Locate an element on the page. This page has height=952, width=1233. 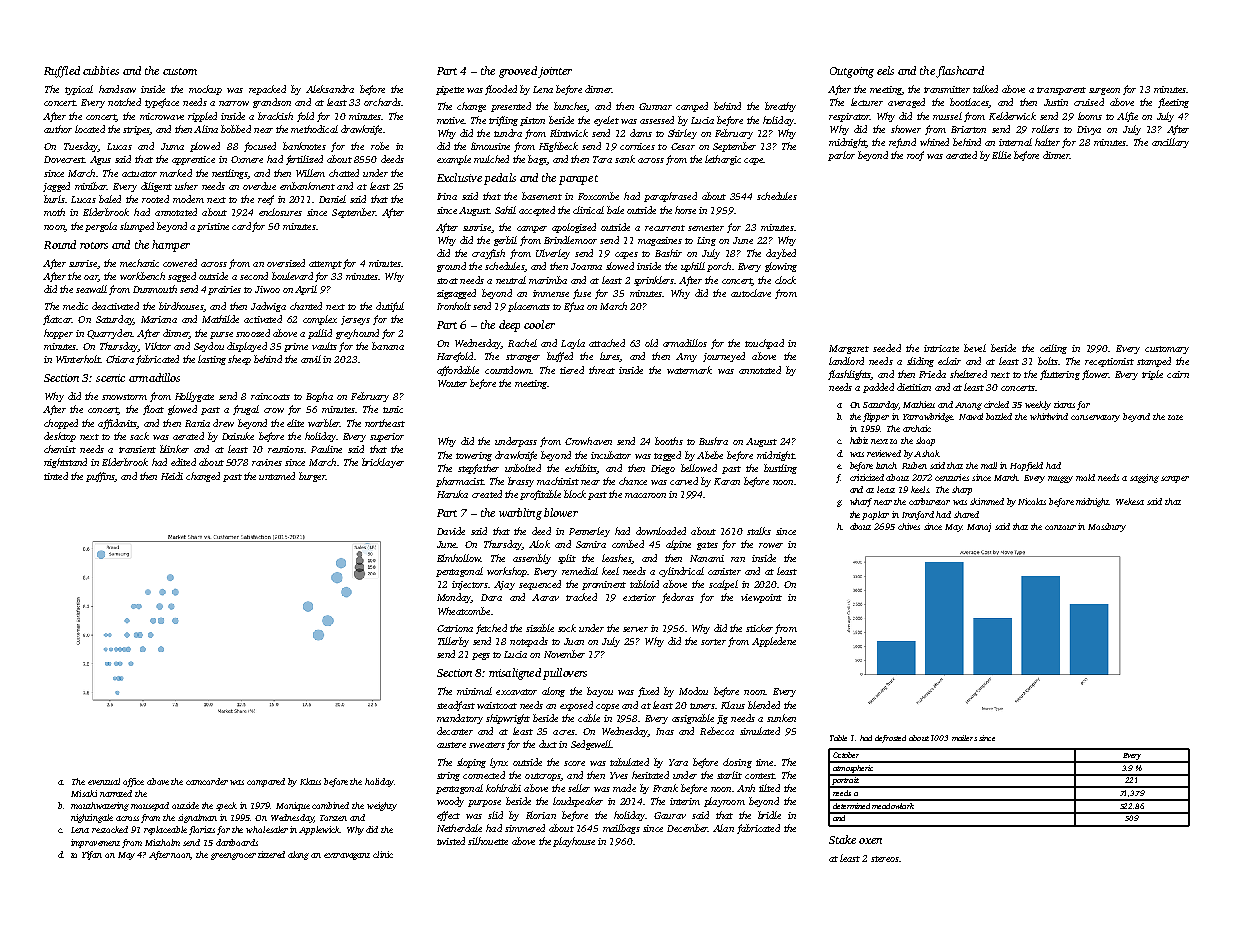
camped is located at coordinates (692, 107).
